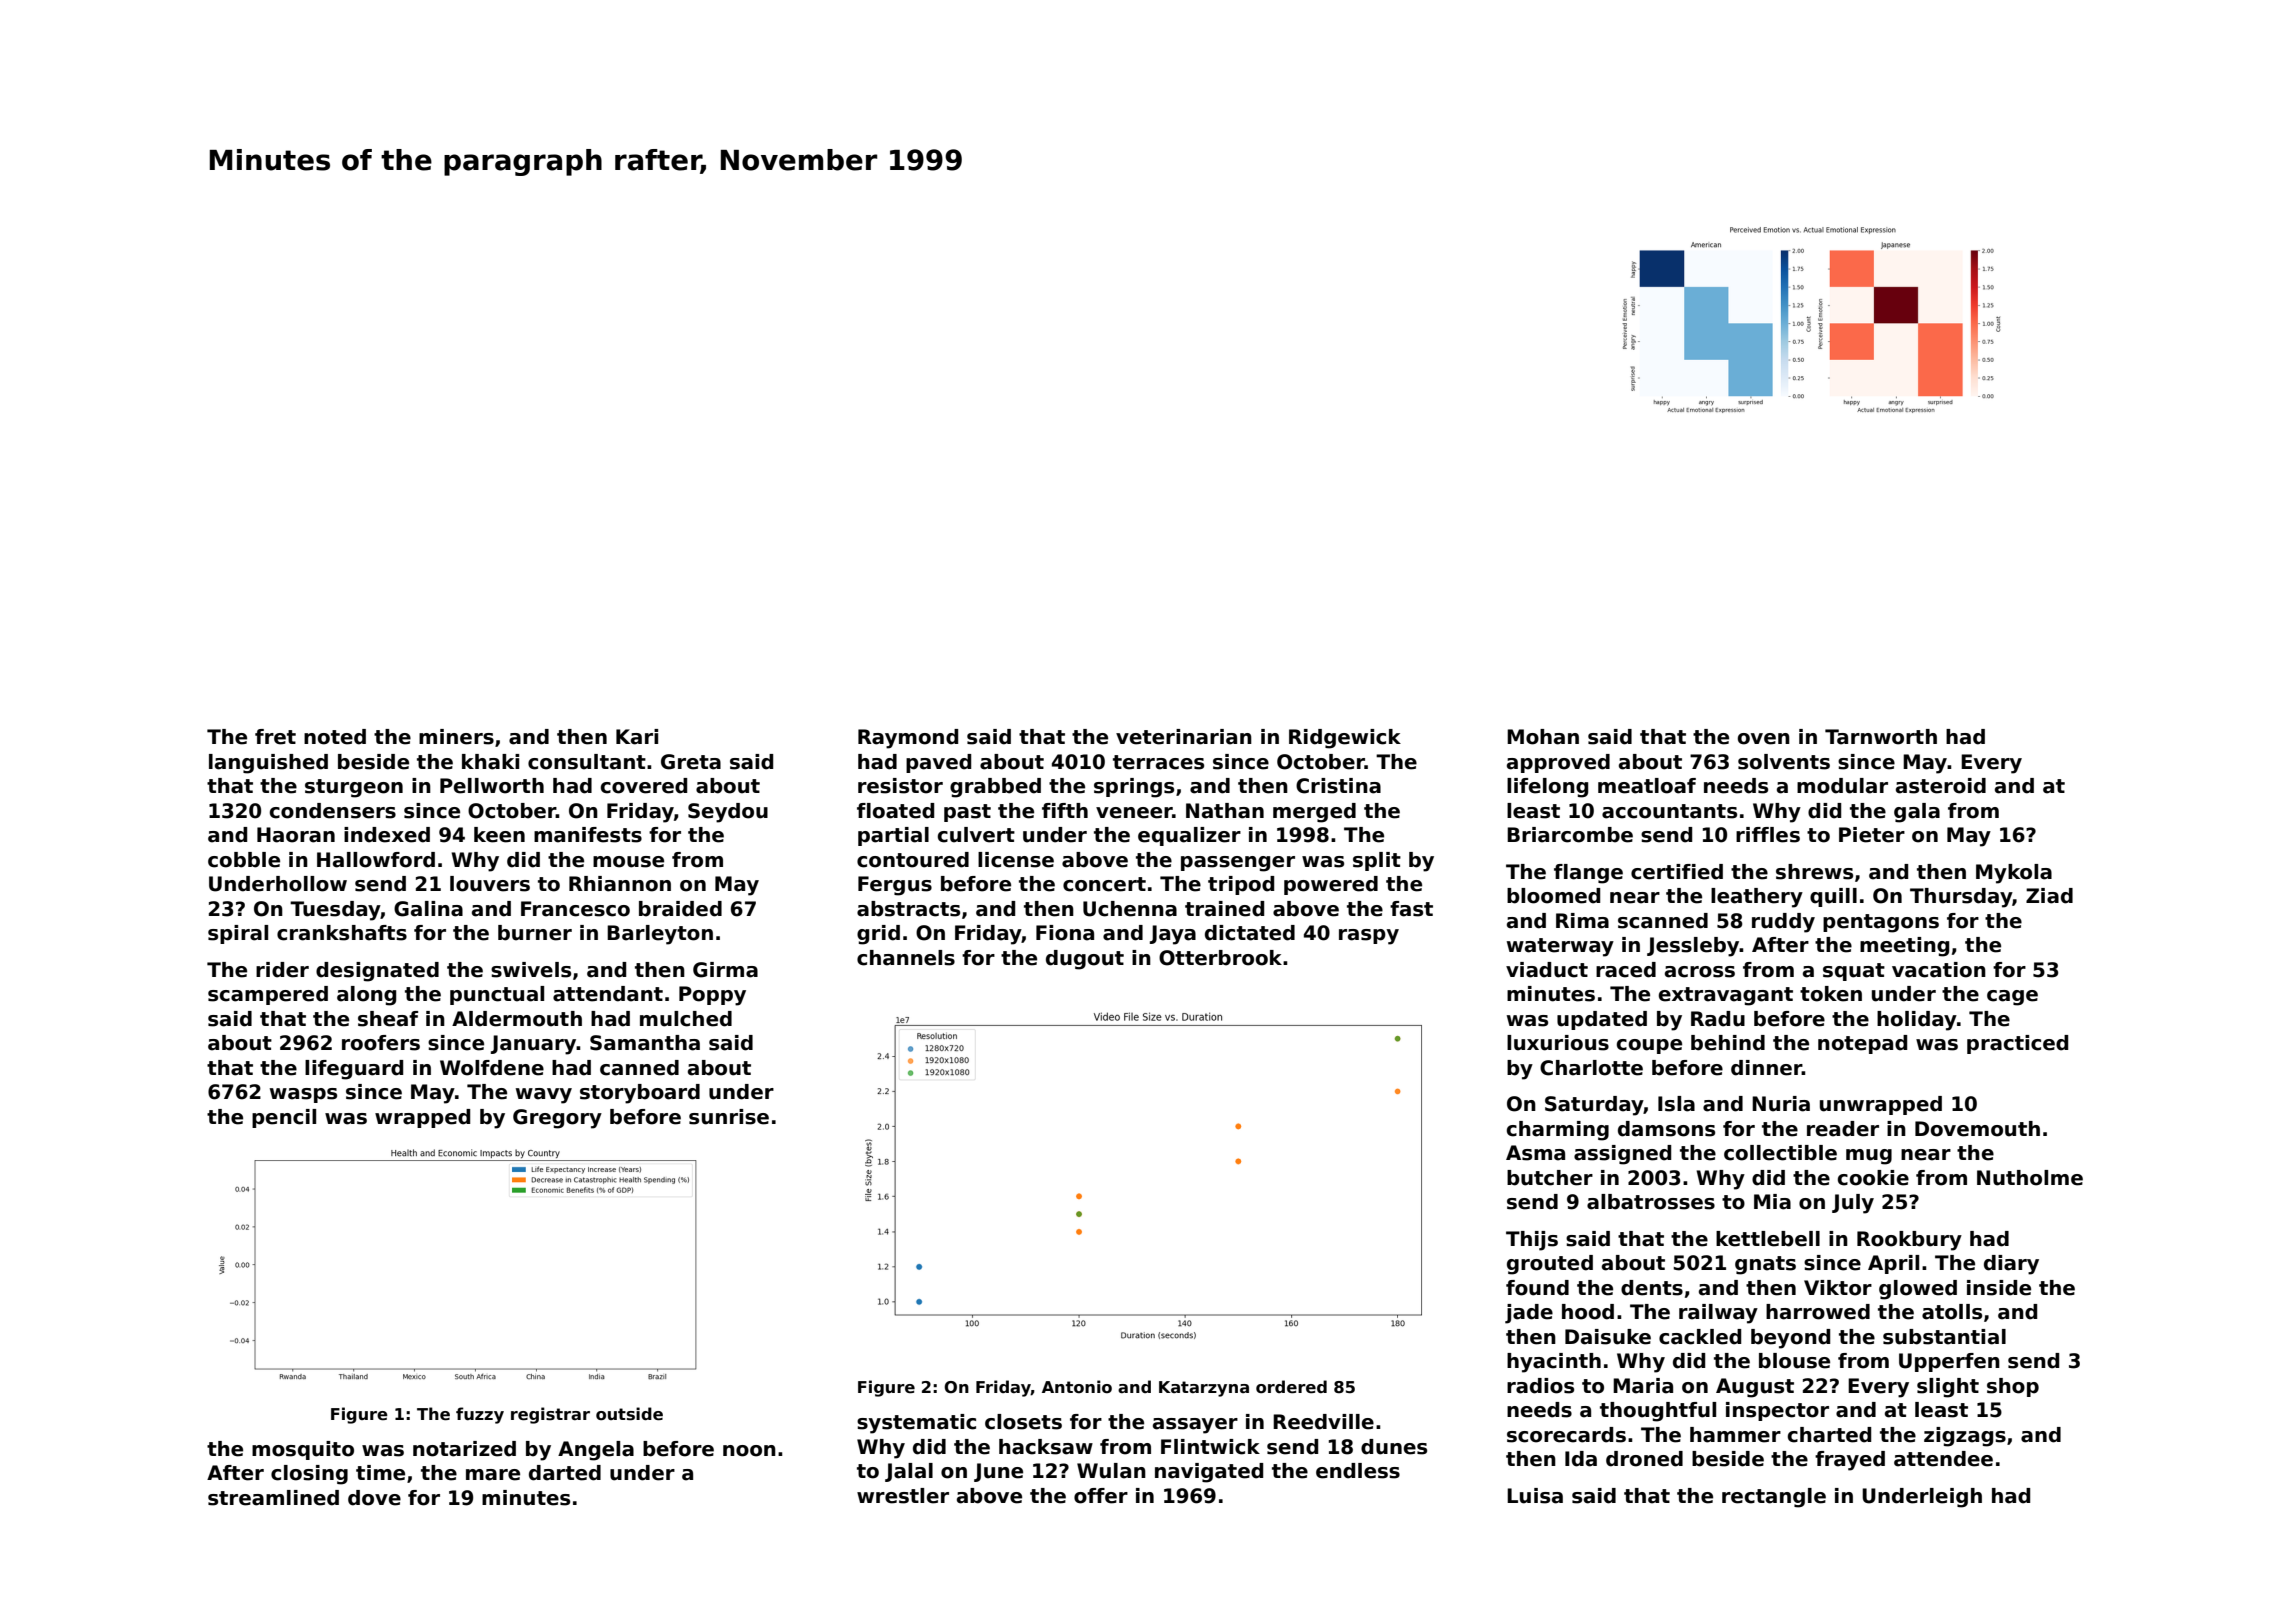 The image size is (2292, 1620). What do you see at coordinates (273, 1498) in the screenshot?
I see `streamlined` at bounding box center [273, 1498].
